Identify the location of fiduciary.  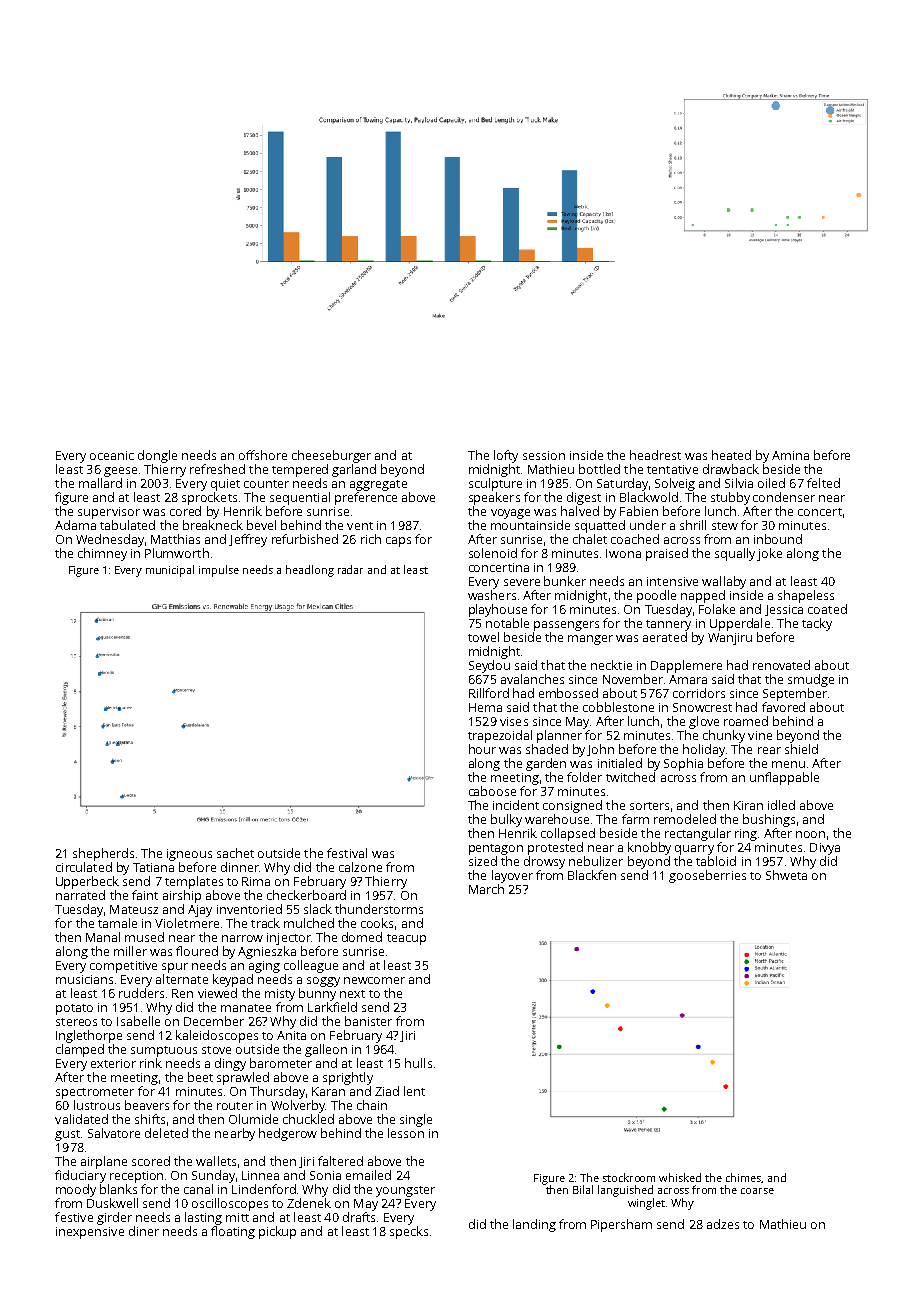
(80, 1176).
